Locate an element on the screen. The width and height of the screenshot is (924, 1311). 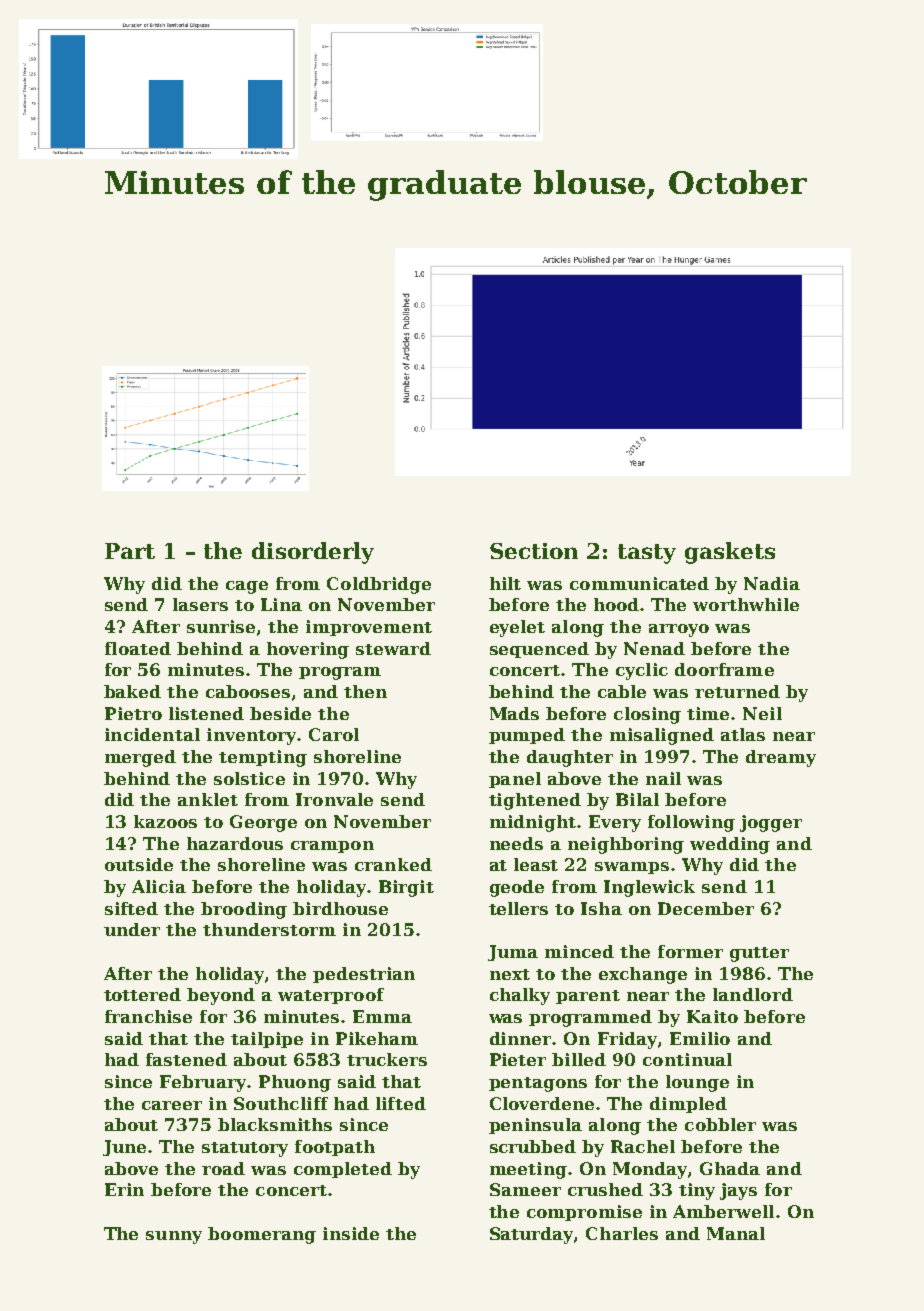
sifted is located at coordinates (131, 908).
